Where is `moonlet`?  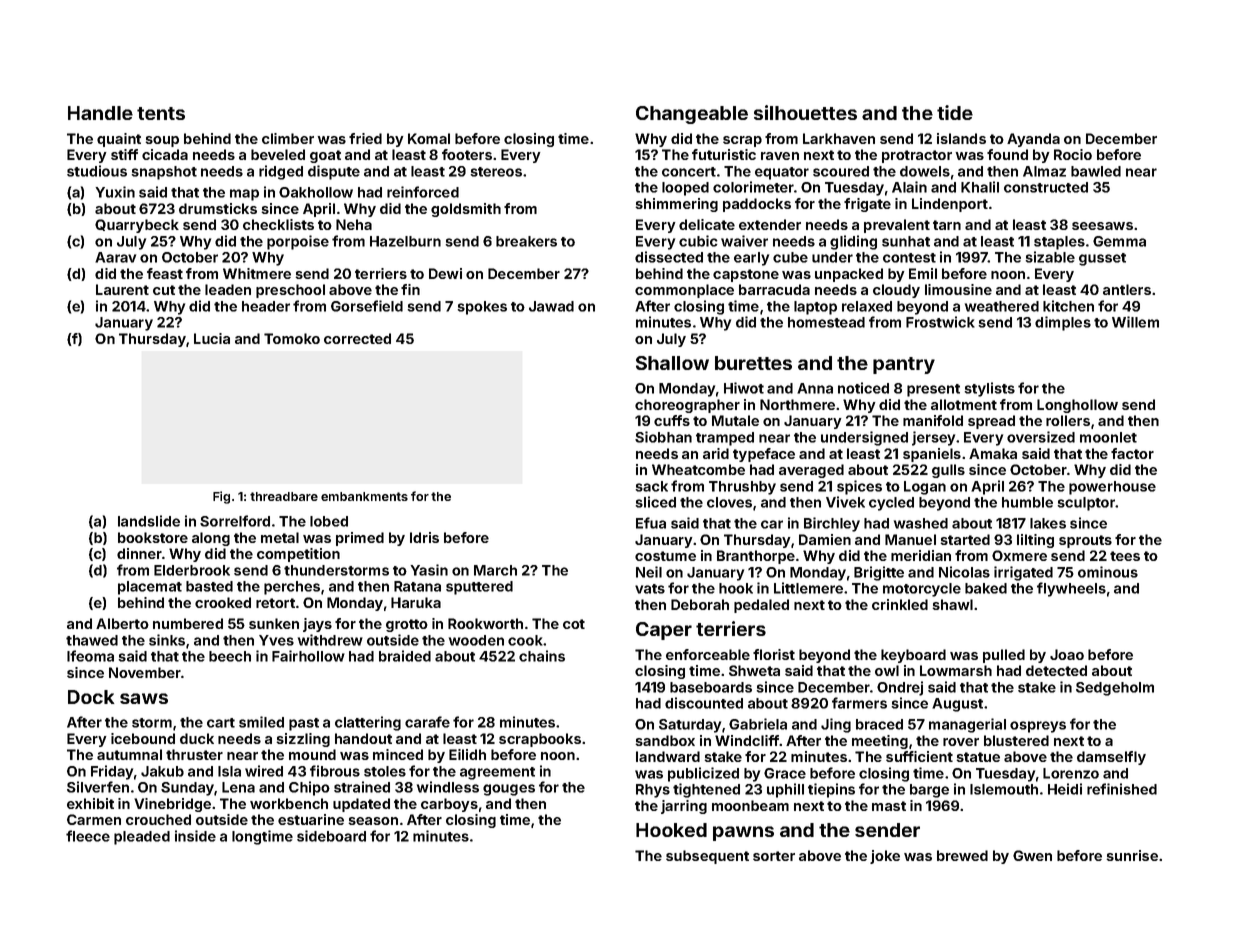
moonlet is located at coordinates (1108, 437).
